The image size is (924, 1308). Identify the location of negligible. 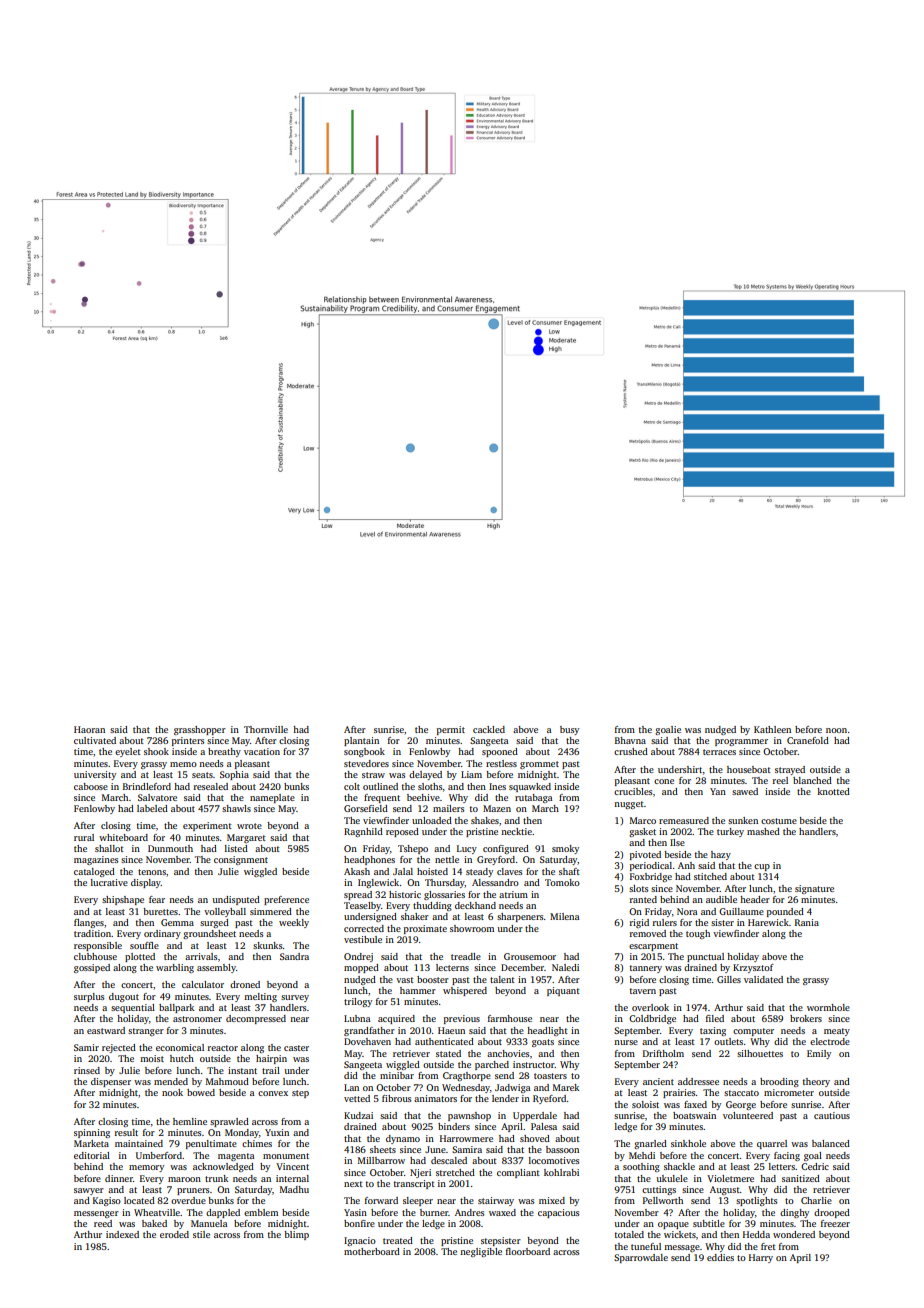
(481, 1252).
